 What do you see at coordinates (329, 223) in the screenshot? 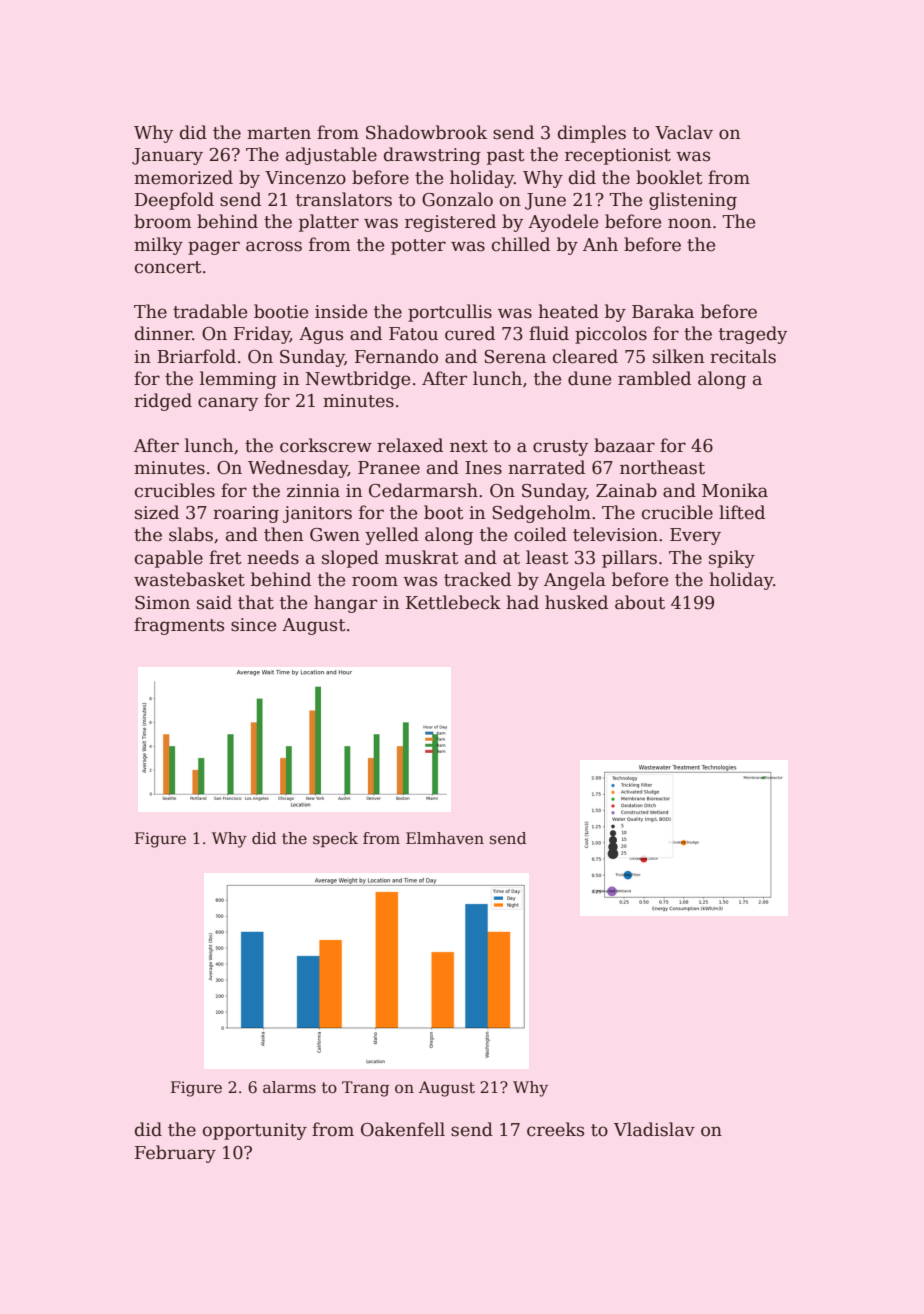
I see `platter` at bounding box center [329, 223].
